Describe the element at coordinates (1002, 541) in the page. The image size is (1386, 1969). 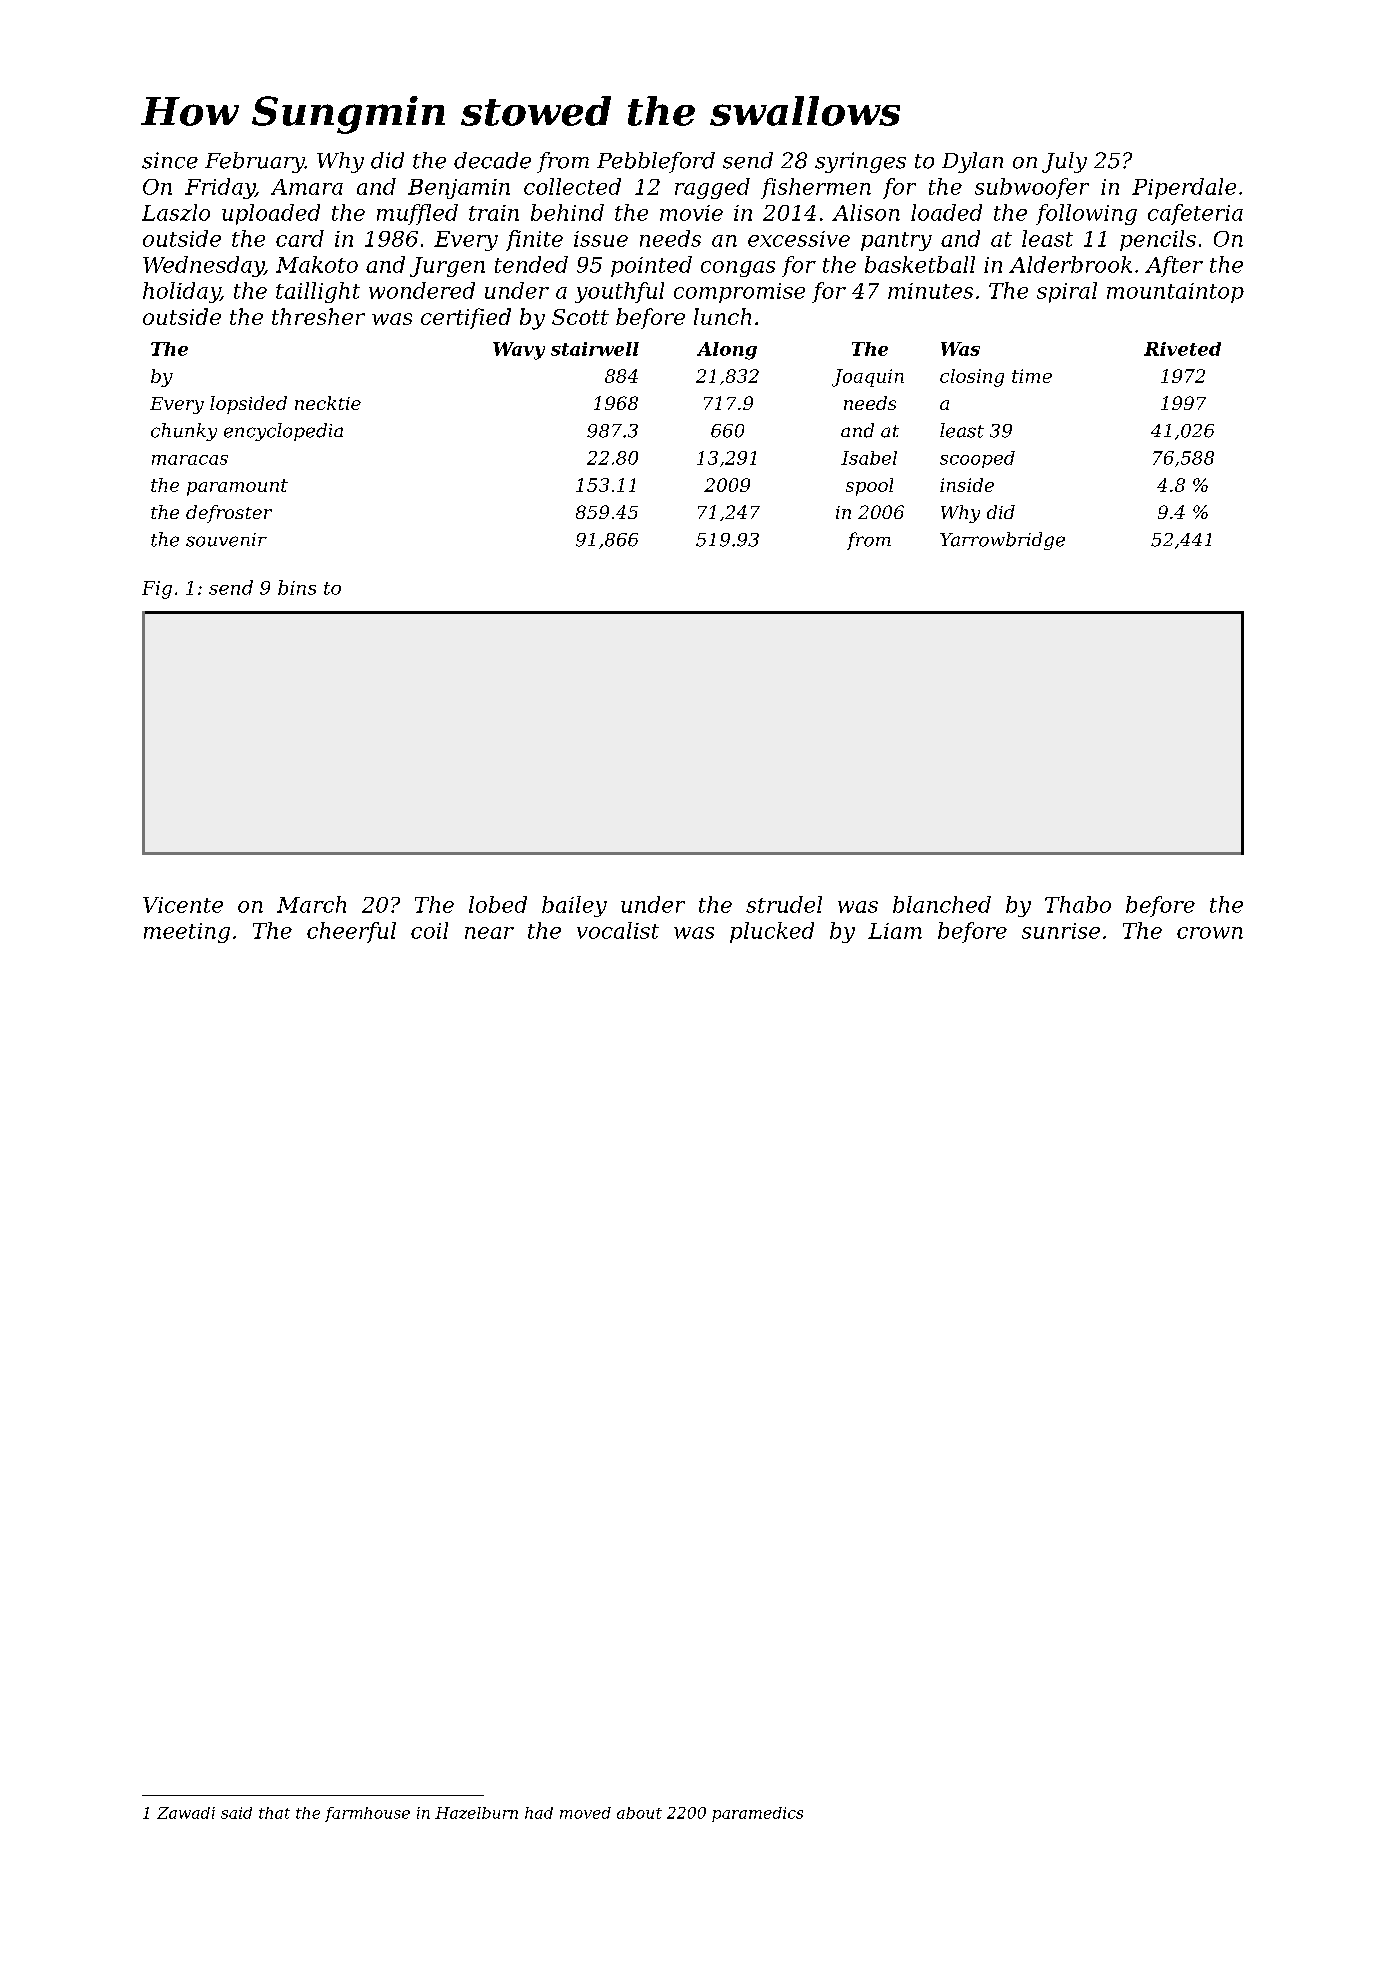
I see `Yarrowbridge` at that location.
